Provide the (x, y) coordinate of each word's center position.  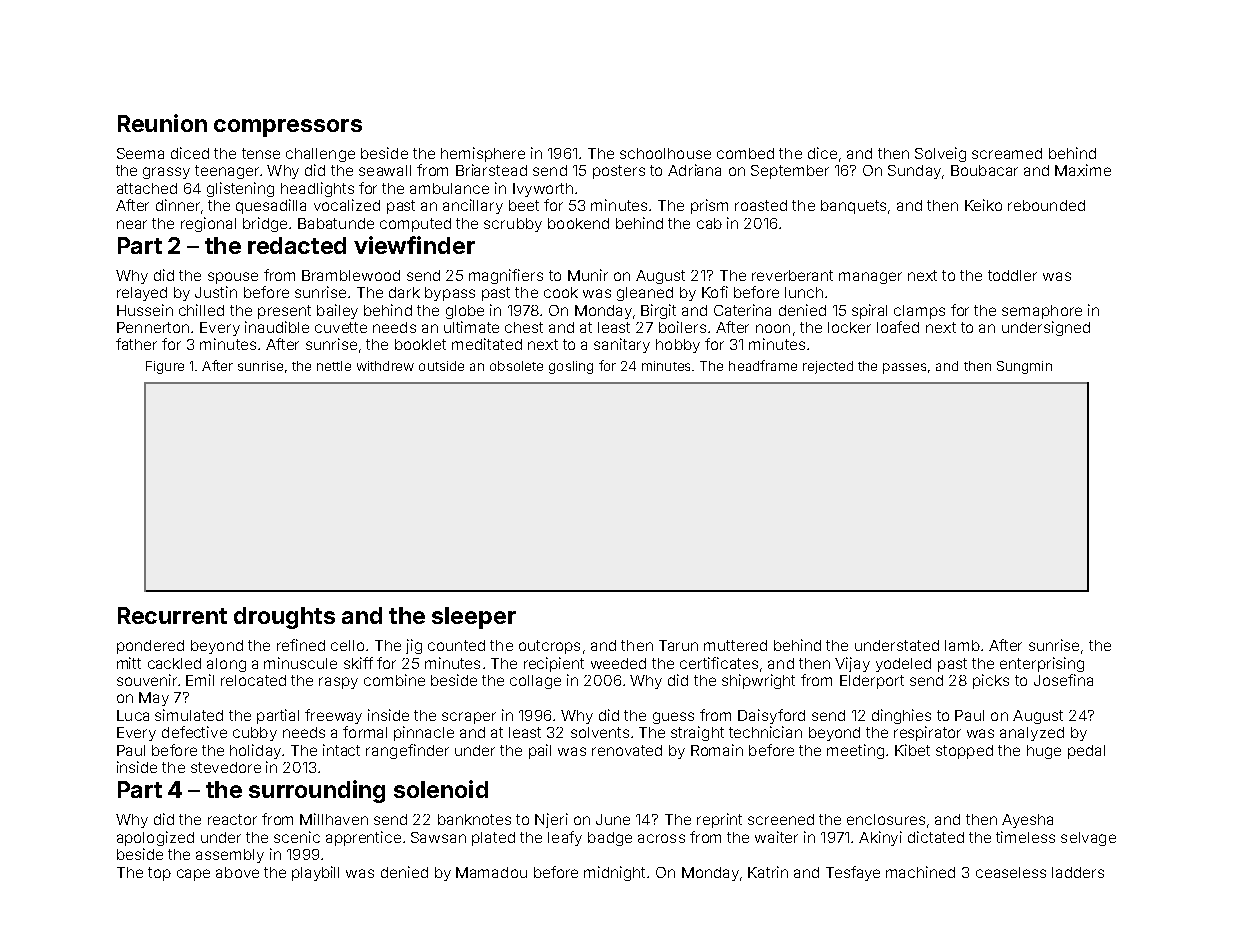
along (226, 665)
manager (870, 278)
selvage (1088, 839)
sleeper (474, 618)
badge (610, 839)
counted (456, 645)
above (237, 872)
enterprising (1042, 664)
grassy (166, 173)
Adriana (694, 170)
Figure (165, 367)
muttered (735, 645)
